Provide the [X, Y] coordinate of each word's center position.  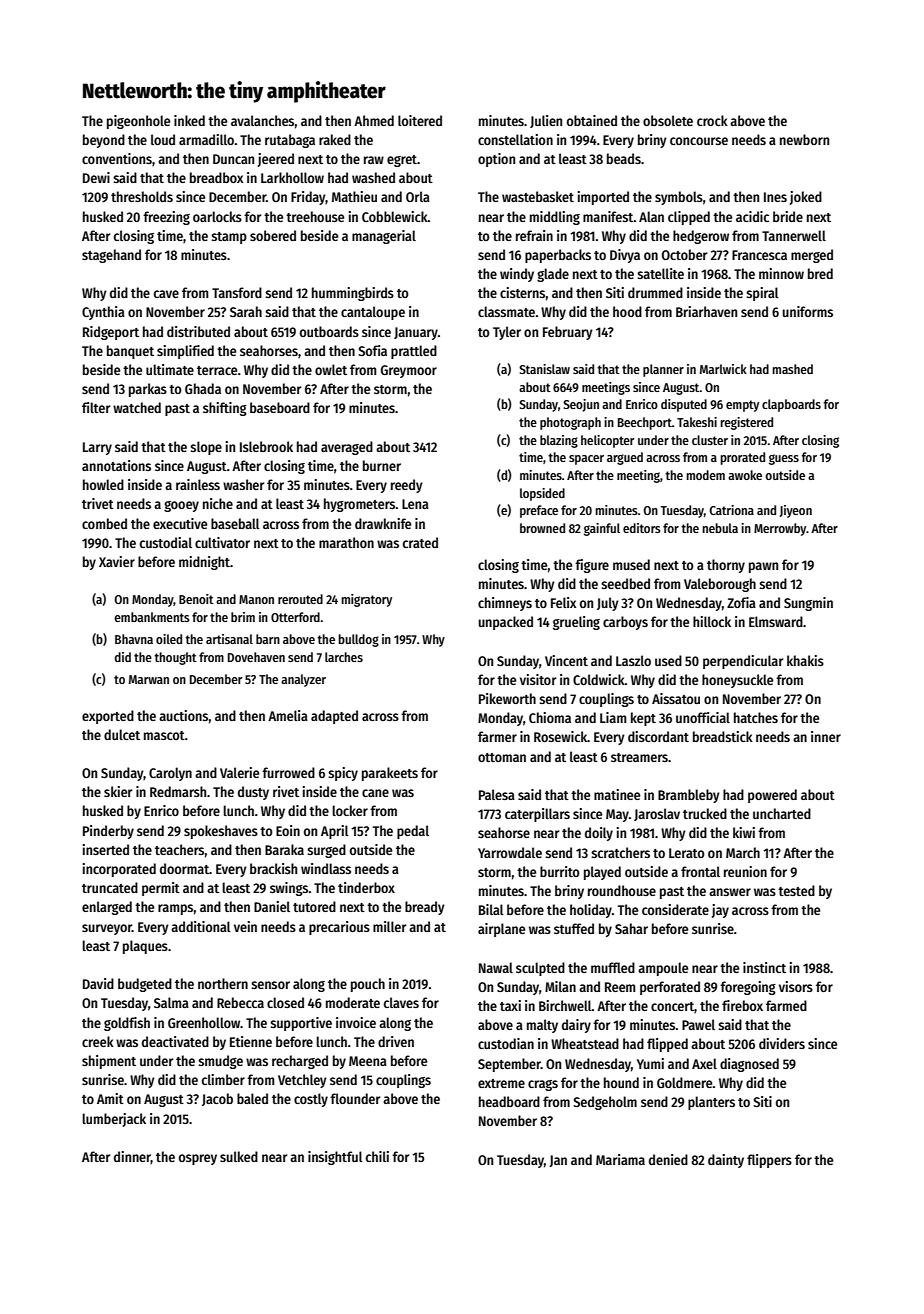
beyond [104, 141]
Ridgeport [111, 333]
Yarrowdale [510, 852]
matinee [617, 794]
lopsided [542, 494]
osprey [198, 1159]
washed [373, 177]
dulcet [122, 734]
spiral [762, 294]
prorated [742, 458]
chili [377, 1156]
